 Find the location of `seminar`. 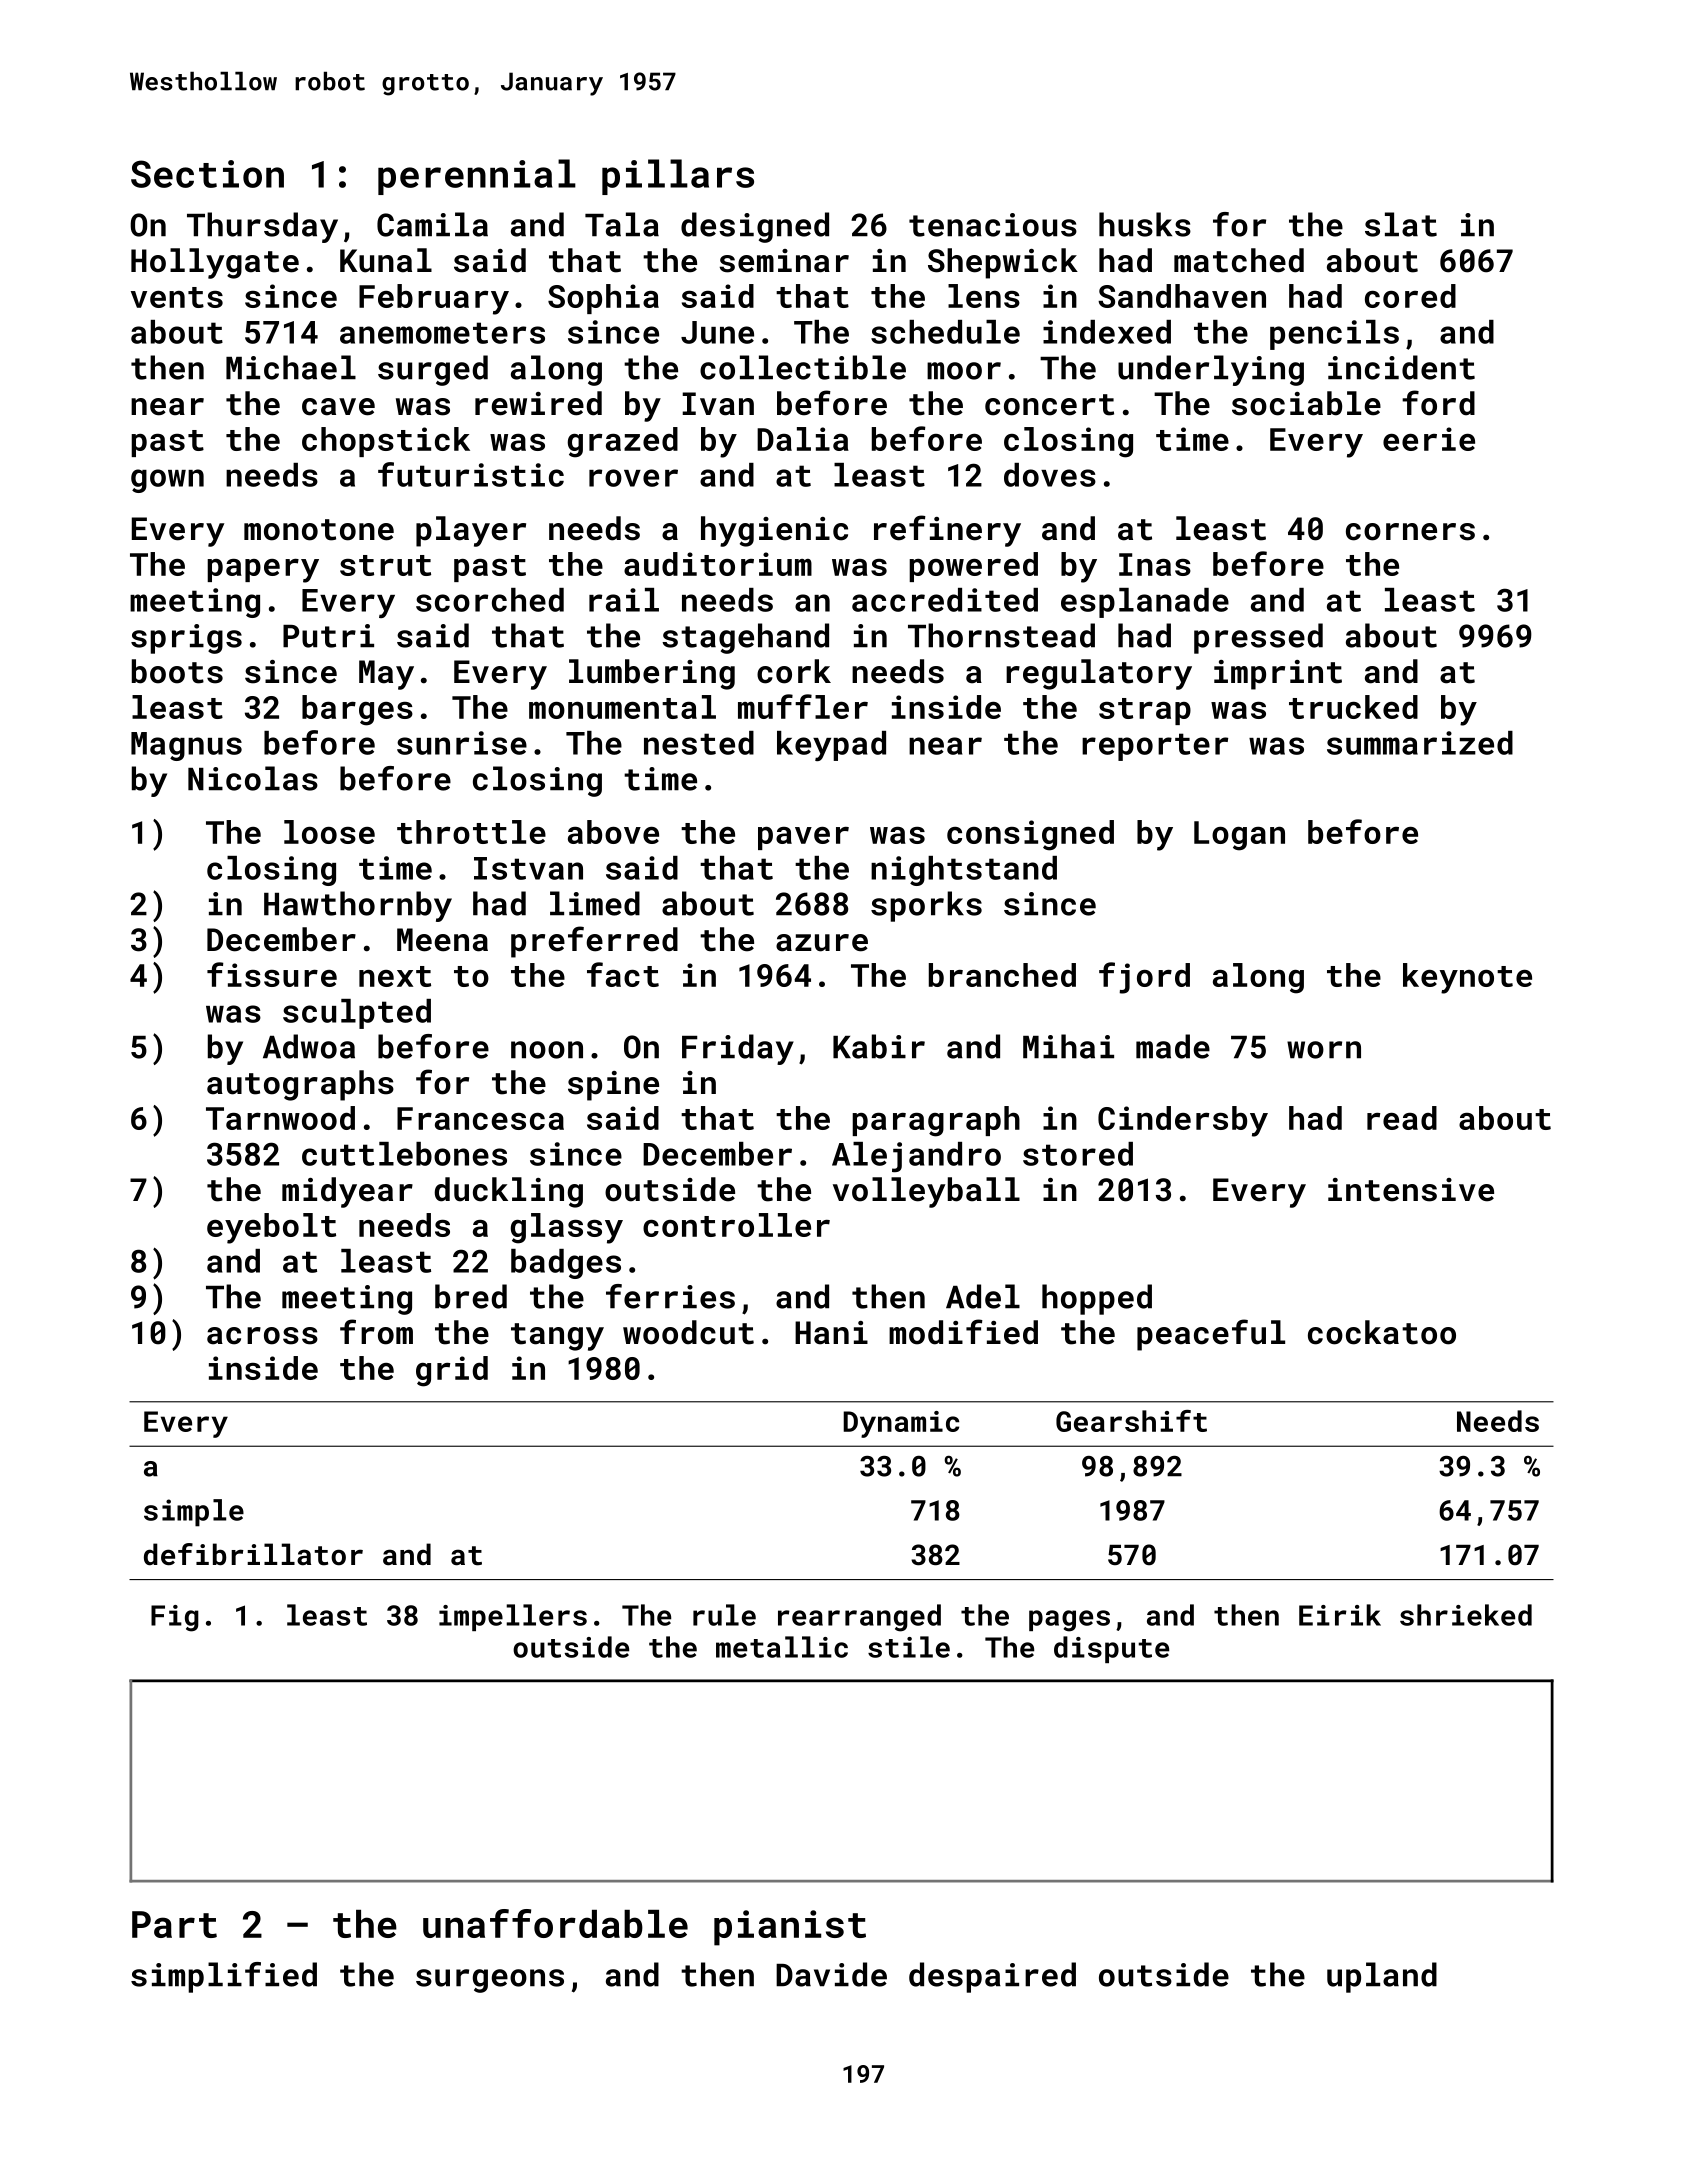

seminar is located at coordinates (784, 261).
